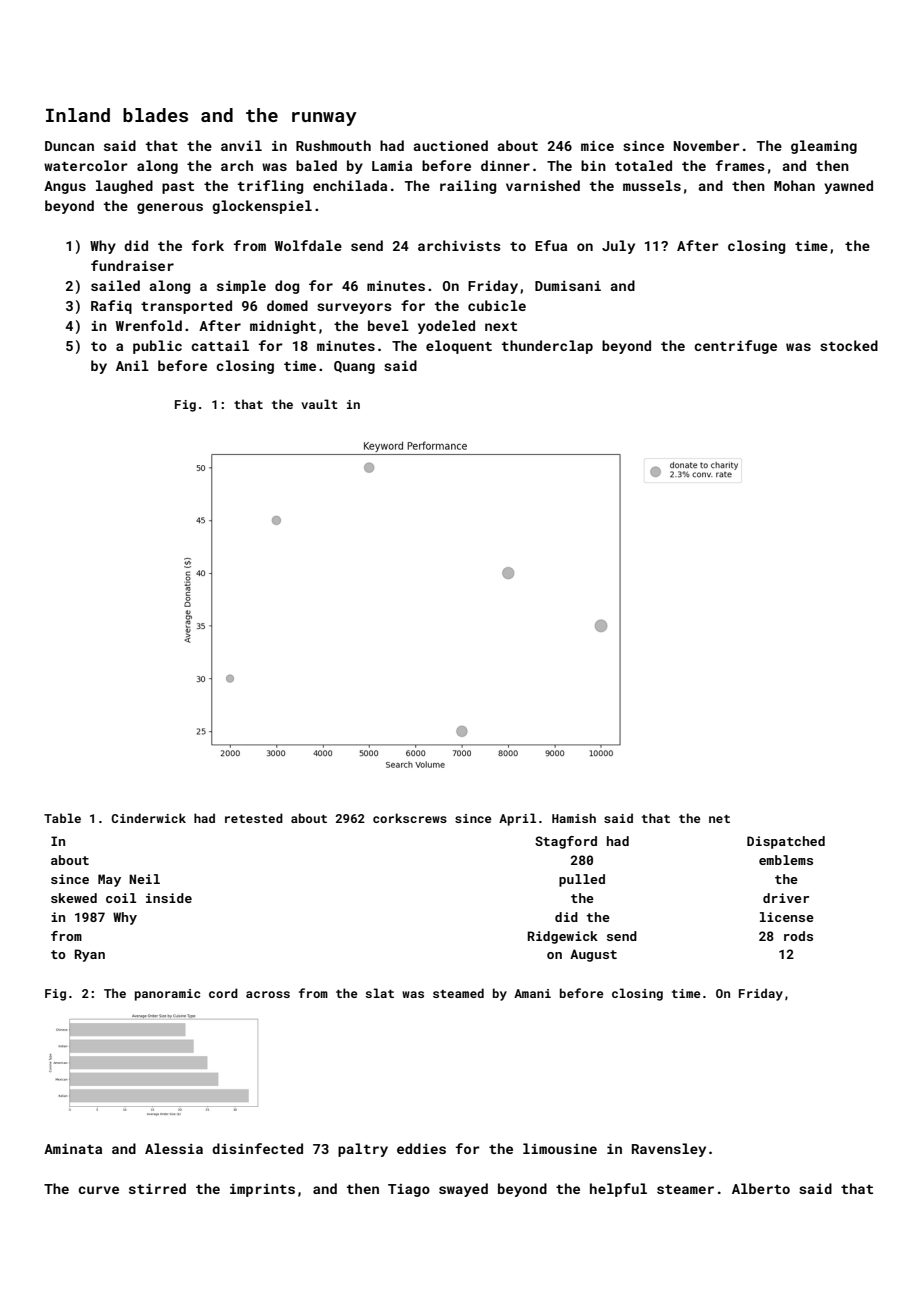 The width and height of the screenshot is (924, 1308). I want to click on Amani, so click(532, 993).
